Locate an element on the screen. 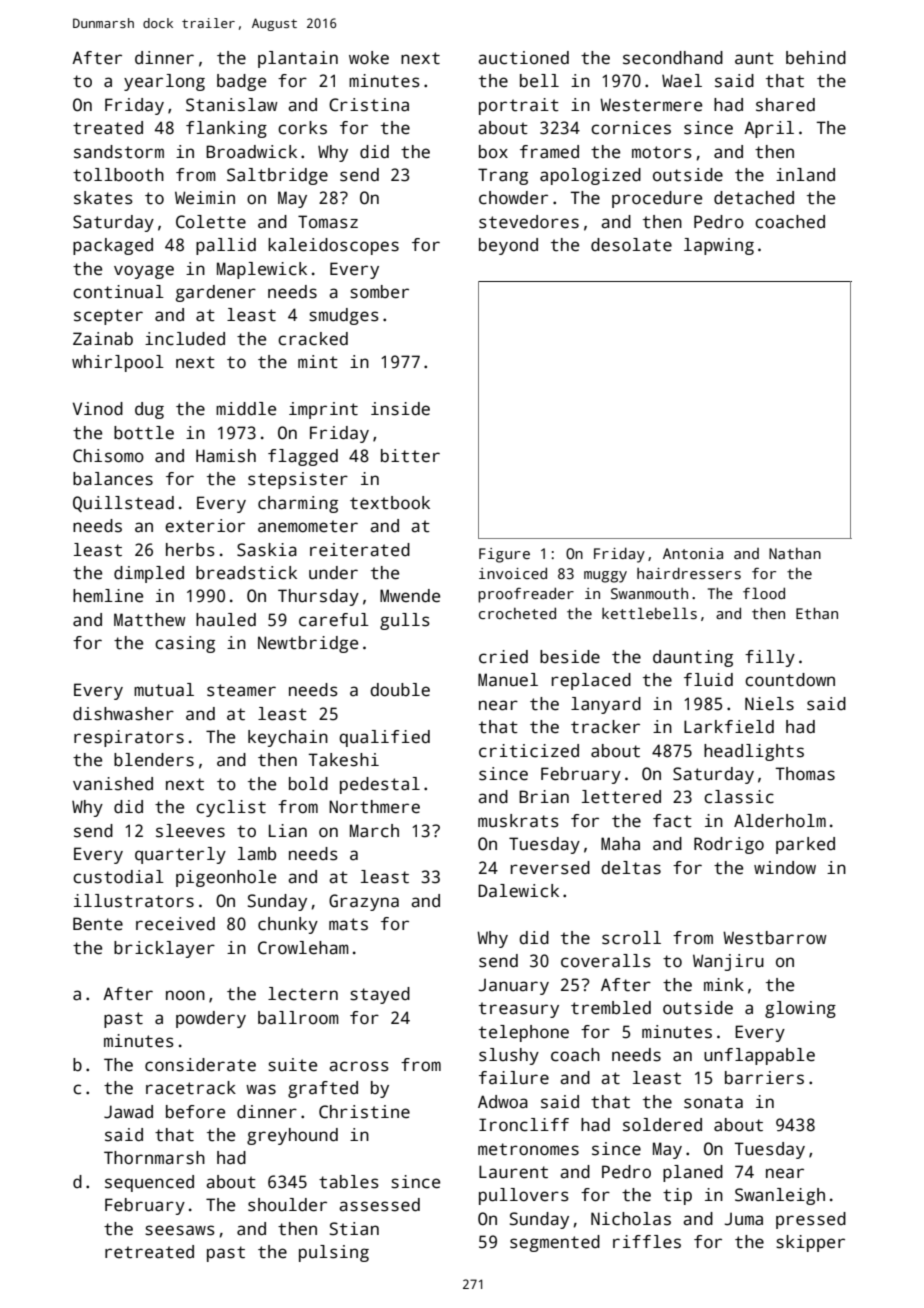 The image size is (924, 1308). somber is located at coordinates (379, 292).
